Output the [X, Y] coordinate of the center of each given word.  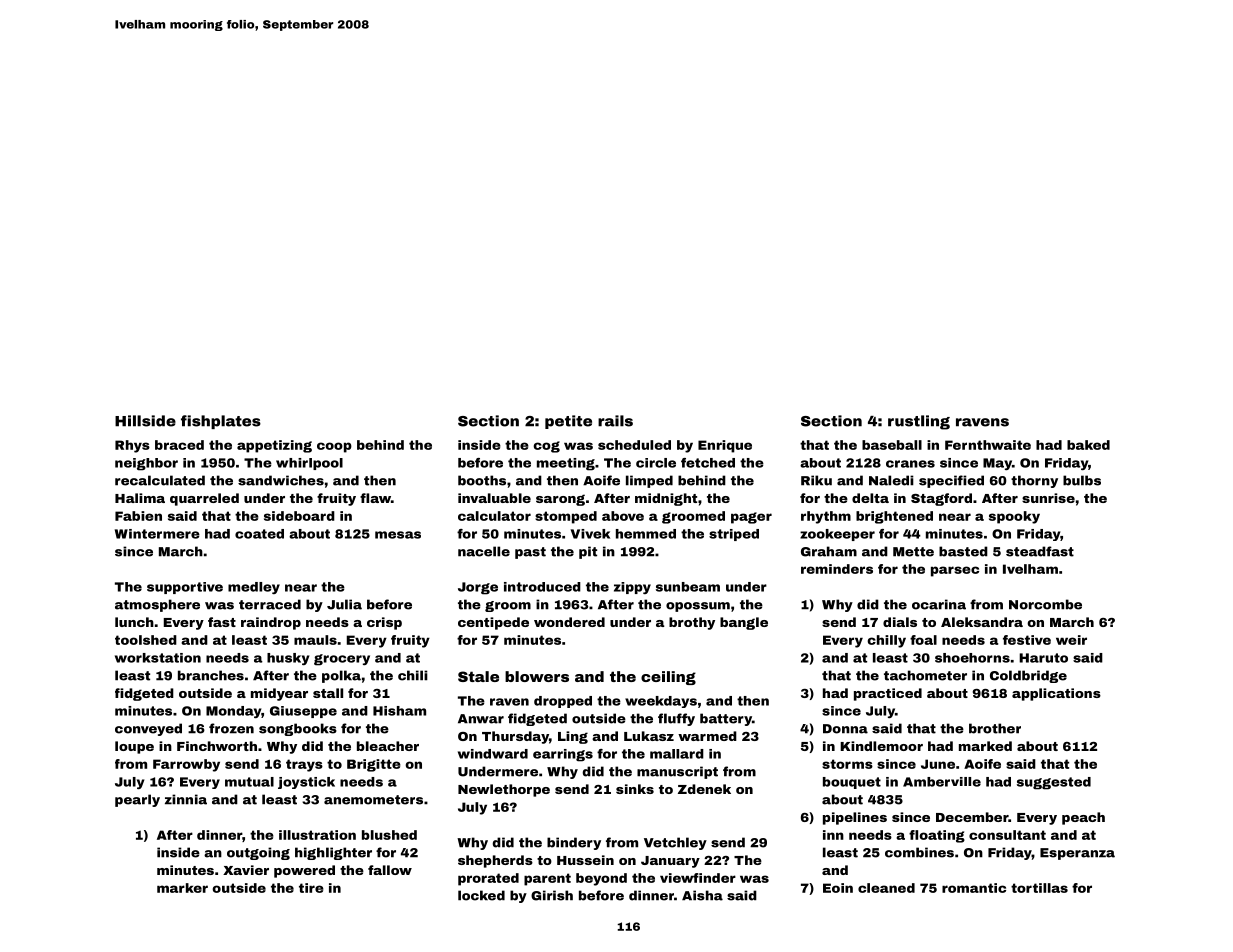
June [938, 764]
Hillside [145, 421]
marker [182, 888]
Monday [233, 712]
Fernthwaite [988, 445]
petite [568, 422]
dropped [563, 702]
